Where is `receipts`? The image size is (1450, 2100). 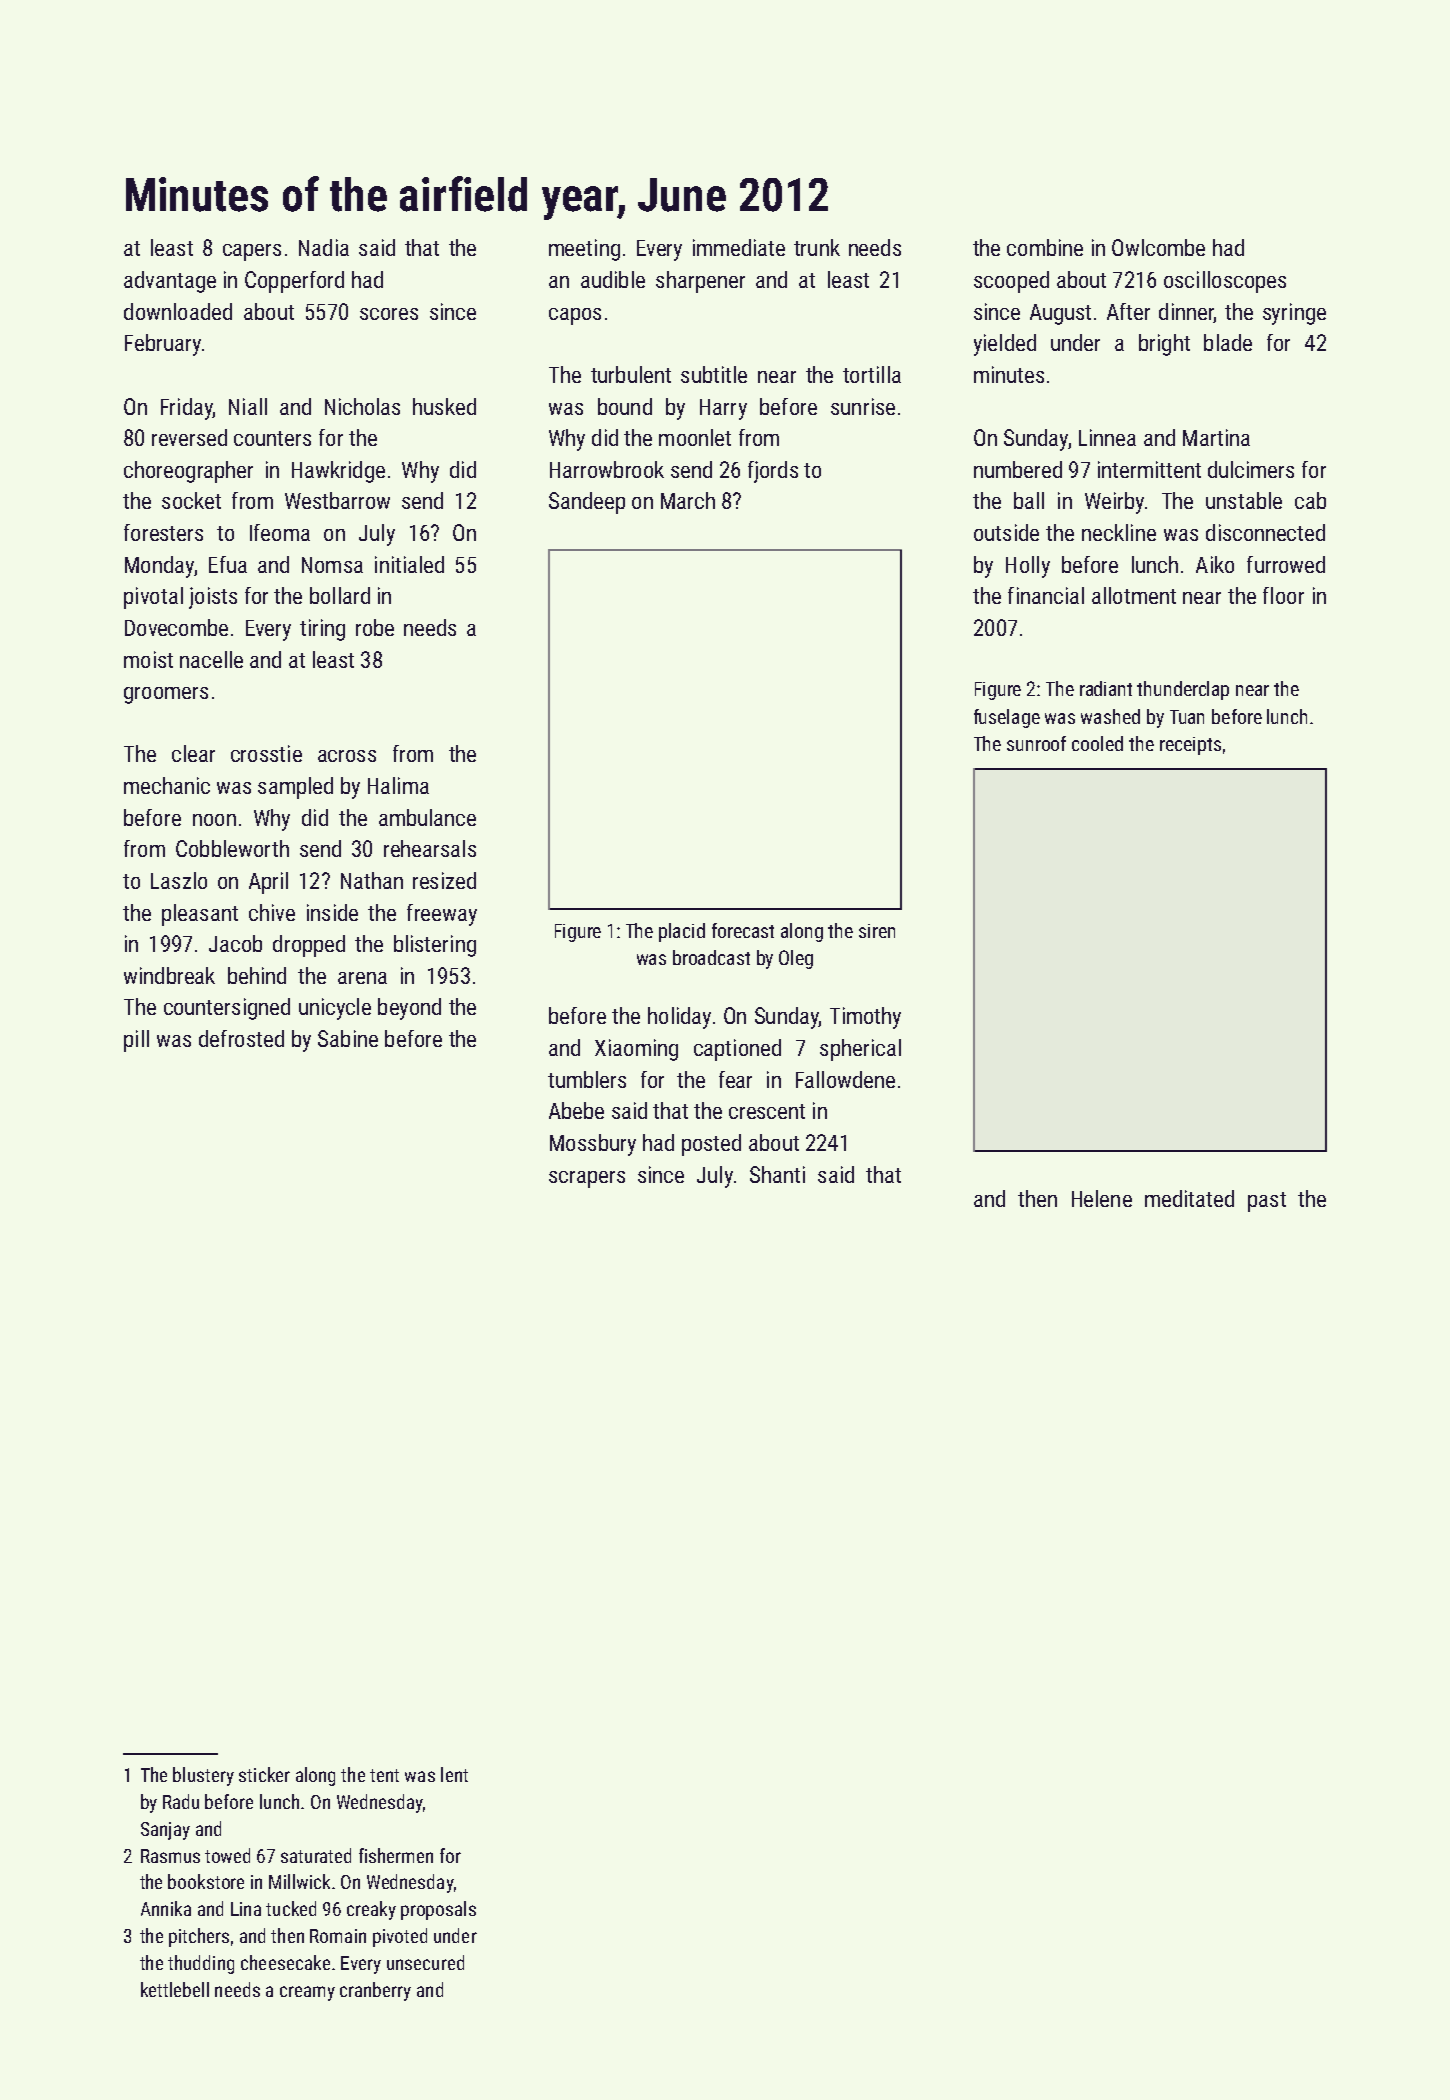 receipts is located at coordinates (1190, 746).
